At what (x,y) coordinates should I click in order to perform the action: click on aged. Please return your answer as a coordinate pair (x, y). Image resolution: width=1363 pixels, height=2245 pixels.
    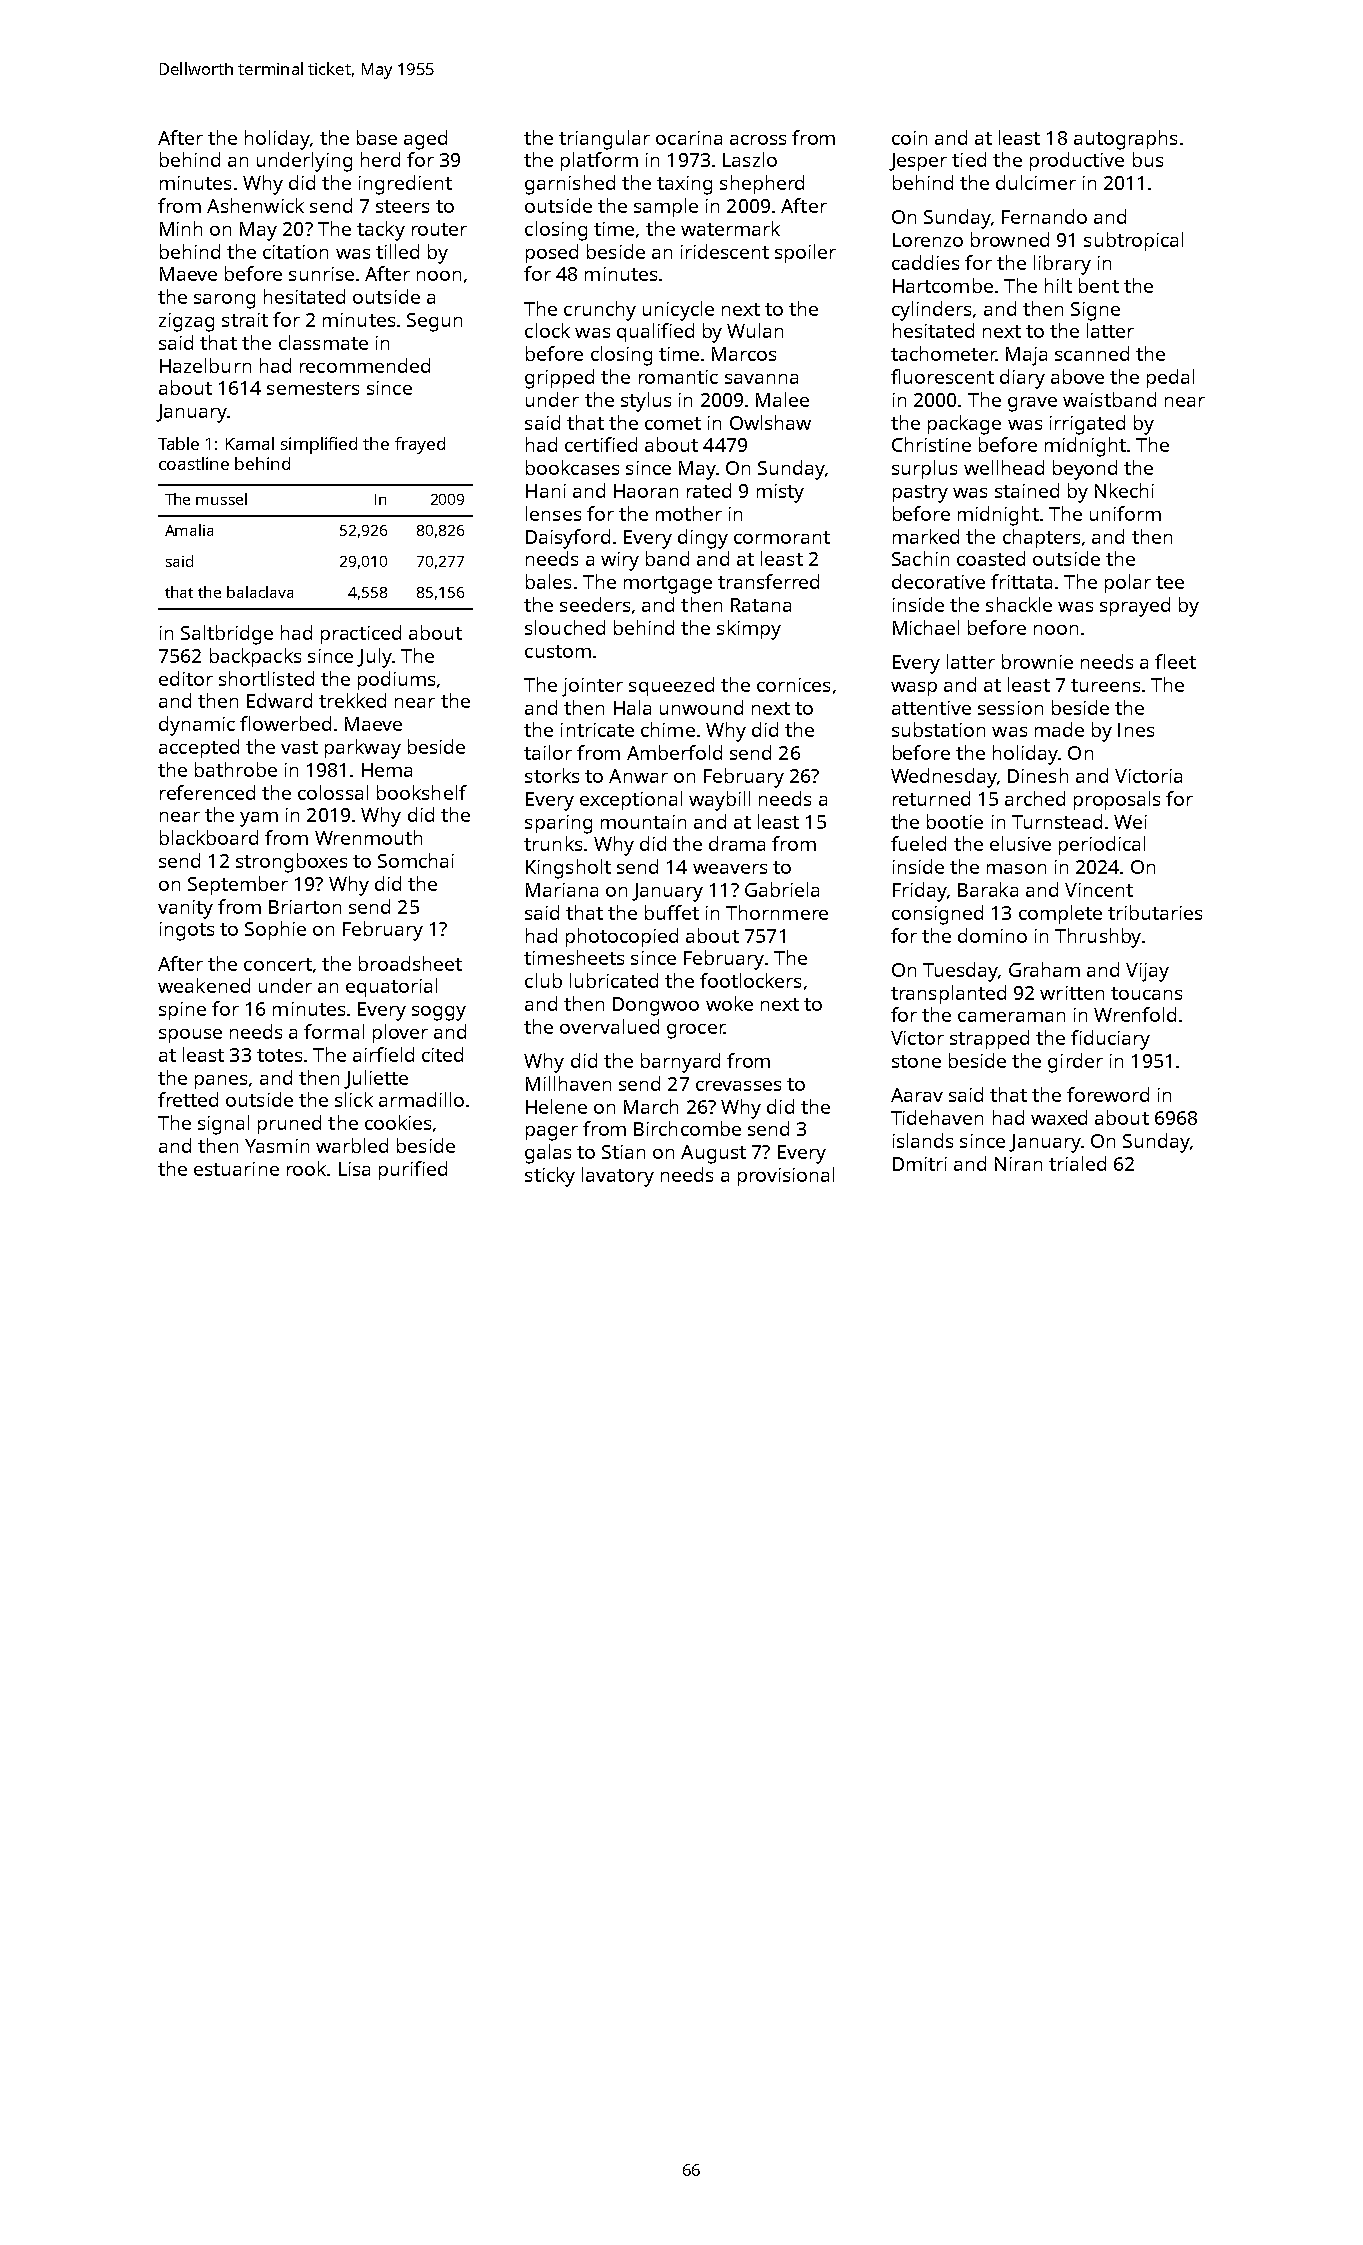
    Looking at the image, I should click on (425, 140).
